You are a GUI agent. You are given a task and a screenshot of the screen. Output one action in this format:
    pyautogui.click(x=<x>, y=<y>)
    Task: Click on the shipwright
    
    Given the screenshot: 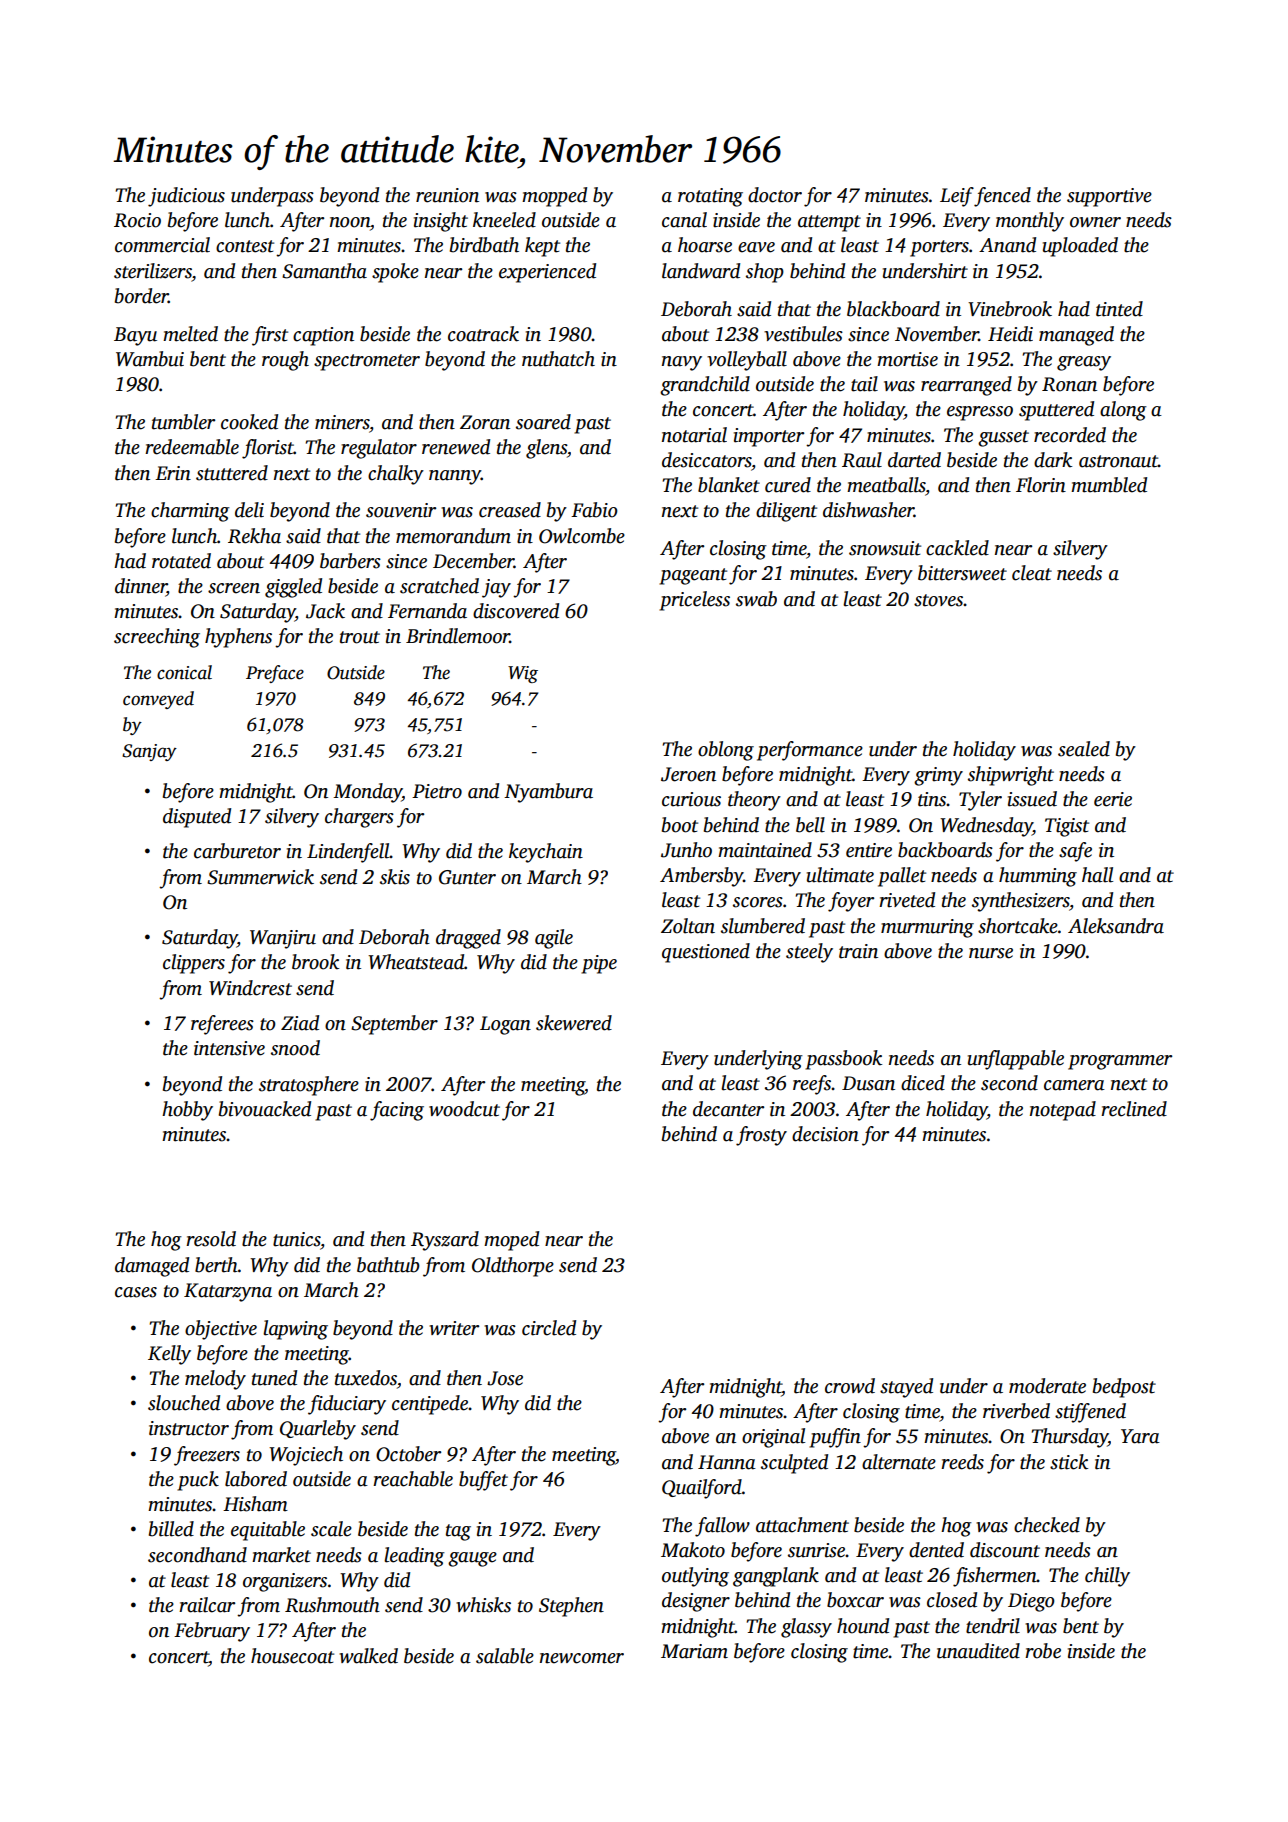 What is the action you would take?
    pyautogui.click(x=1011, y=776)
